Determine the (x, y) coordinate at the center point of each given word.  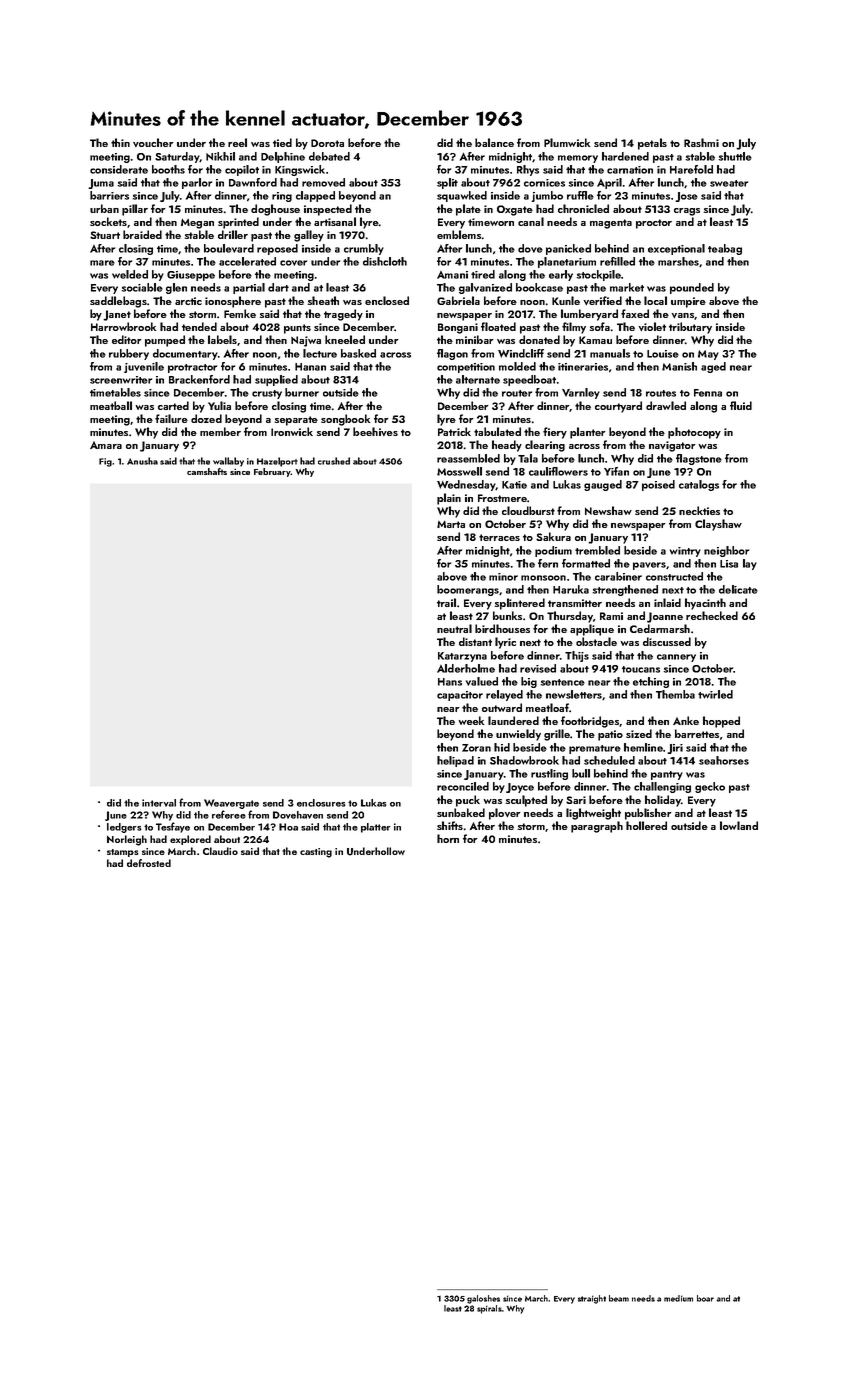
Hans (450, 682)
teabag (725, 249)
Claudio (220, 851)
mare (102, 263)
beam (619, 1298)
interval (159, 803)
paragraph (597, 827)
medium (678, 1298)
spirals (489, 1309)
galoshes (483, 1299)
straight (592, 1299)
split (447, 183)
